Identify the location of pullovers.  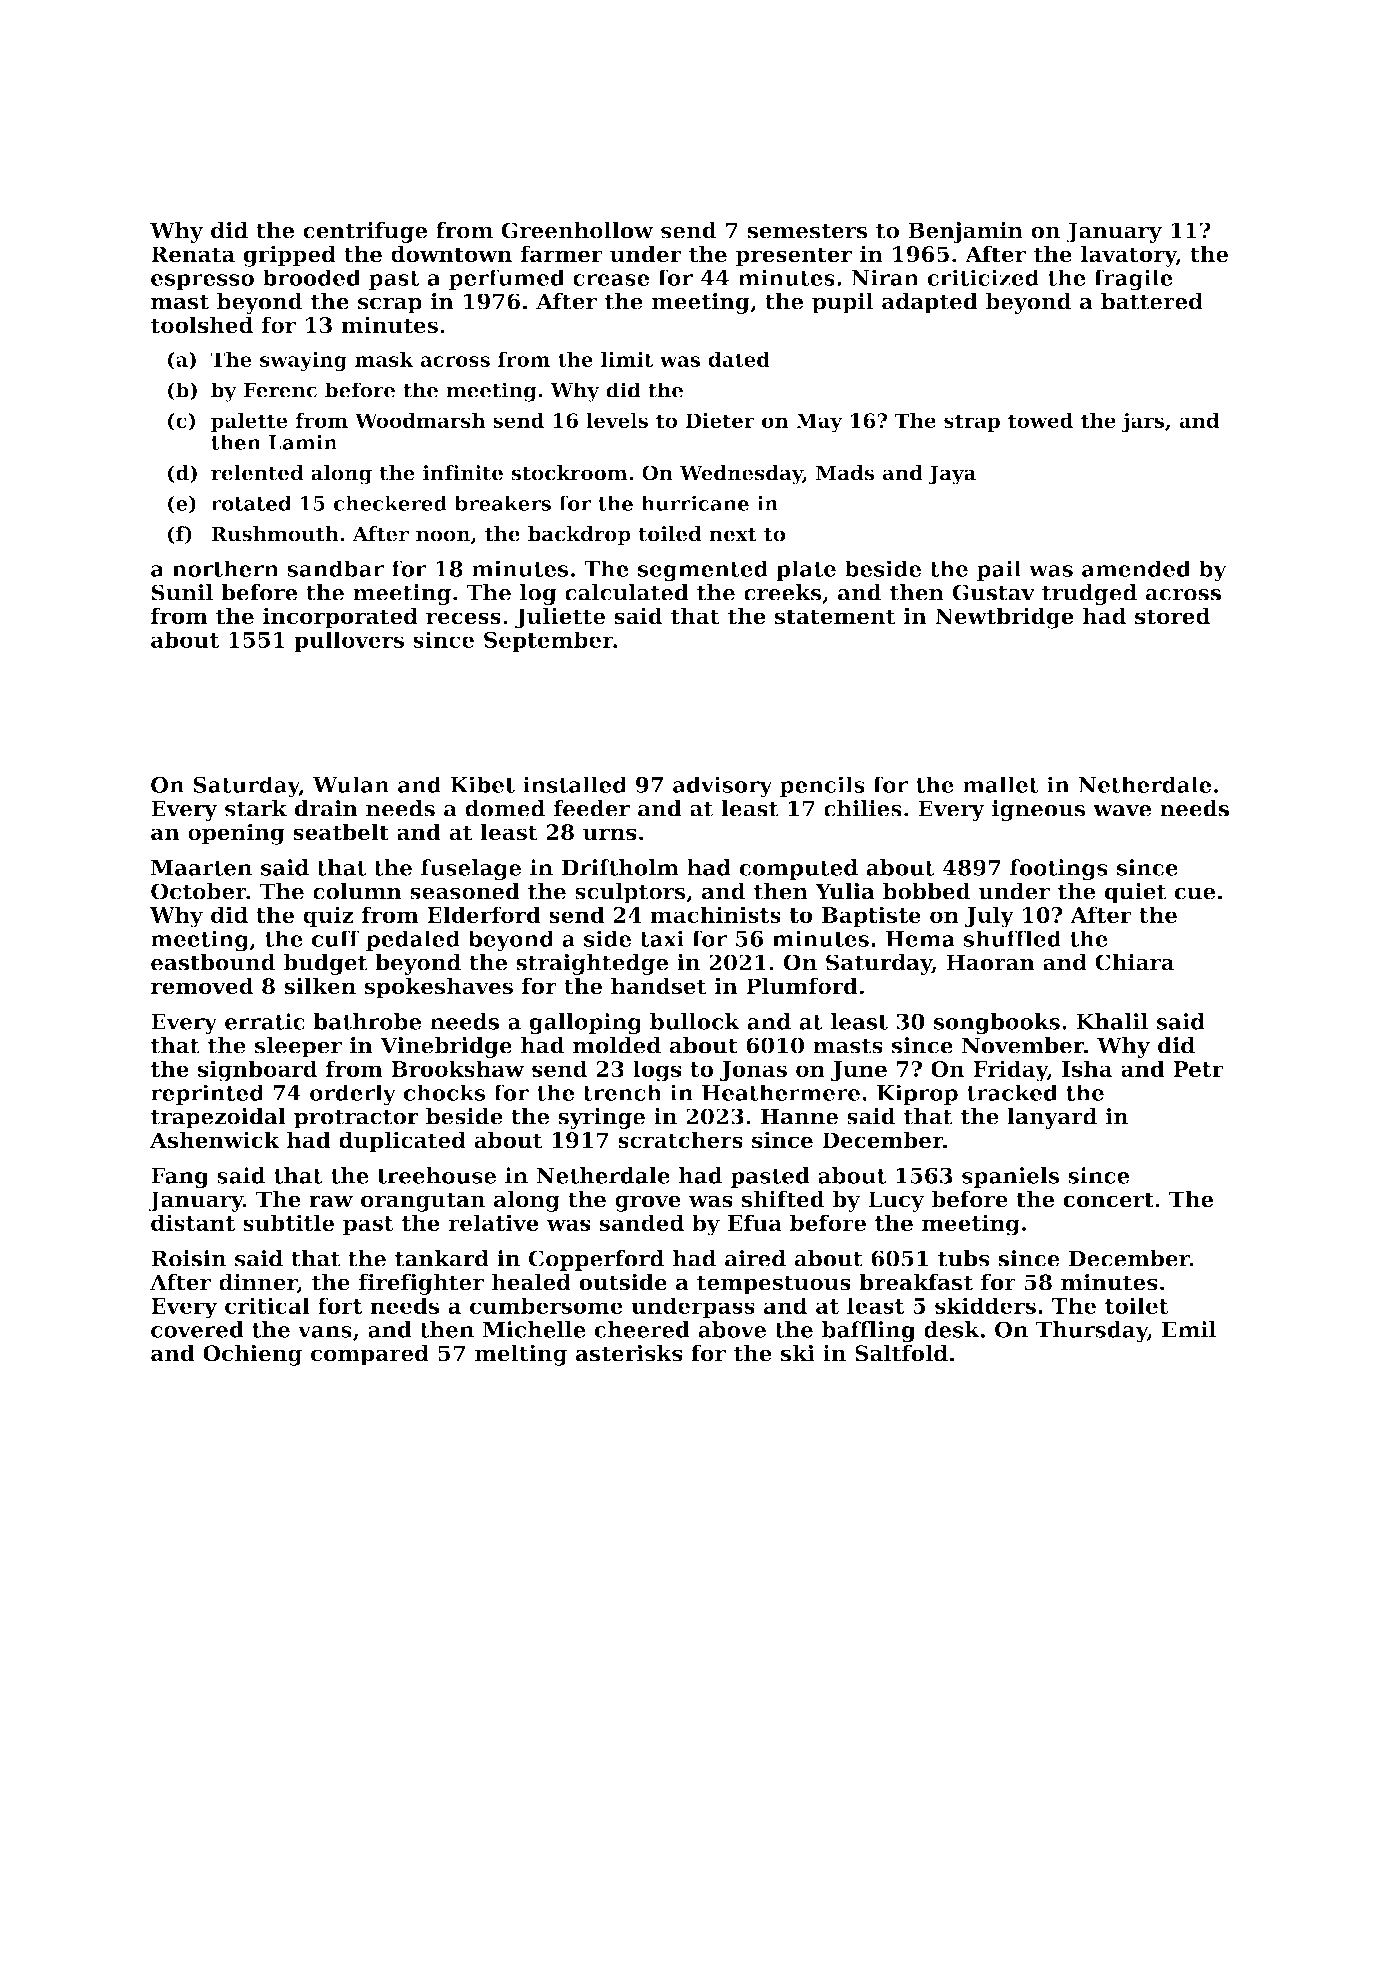
(349, 641).
